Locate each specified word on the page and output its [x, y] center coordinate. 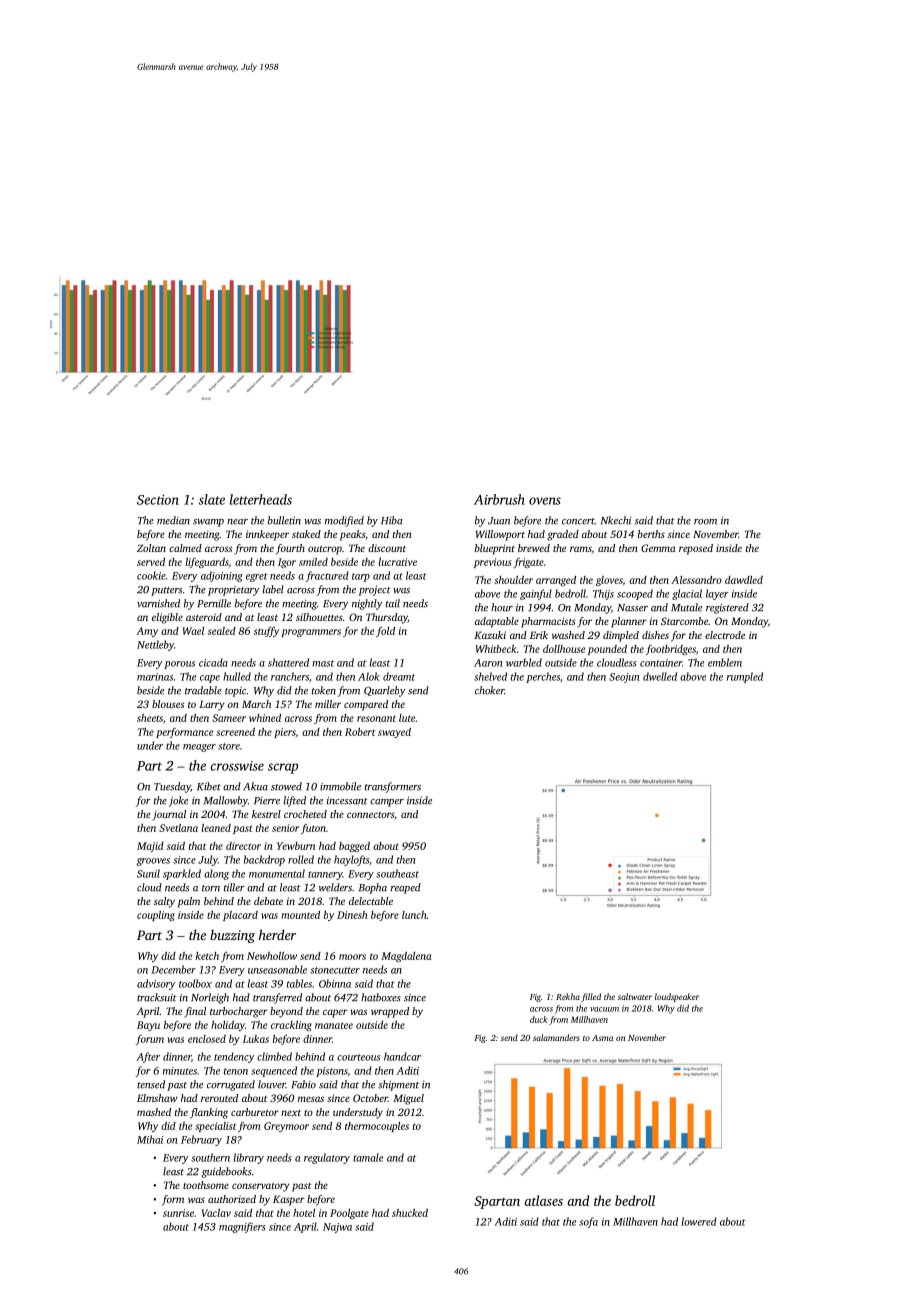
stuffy [266, 632]
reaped [406, 888]
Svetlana [178, 828]
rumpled [745, 677]
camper [387, 803]
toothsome [206, 1185]
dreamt [399, 676]
